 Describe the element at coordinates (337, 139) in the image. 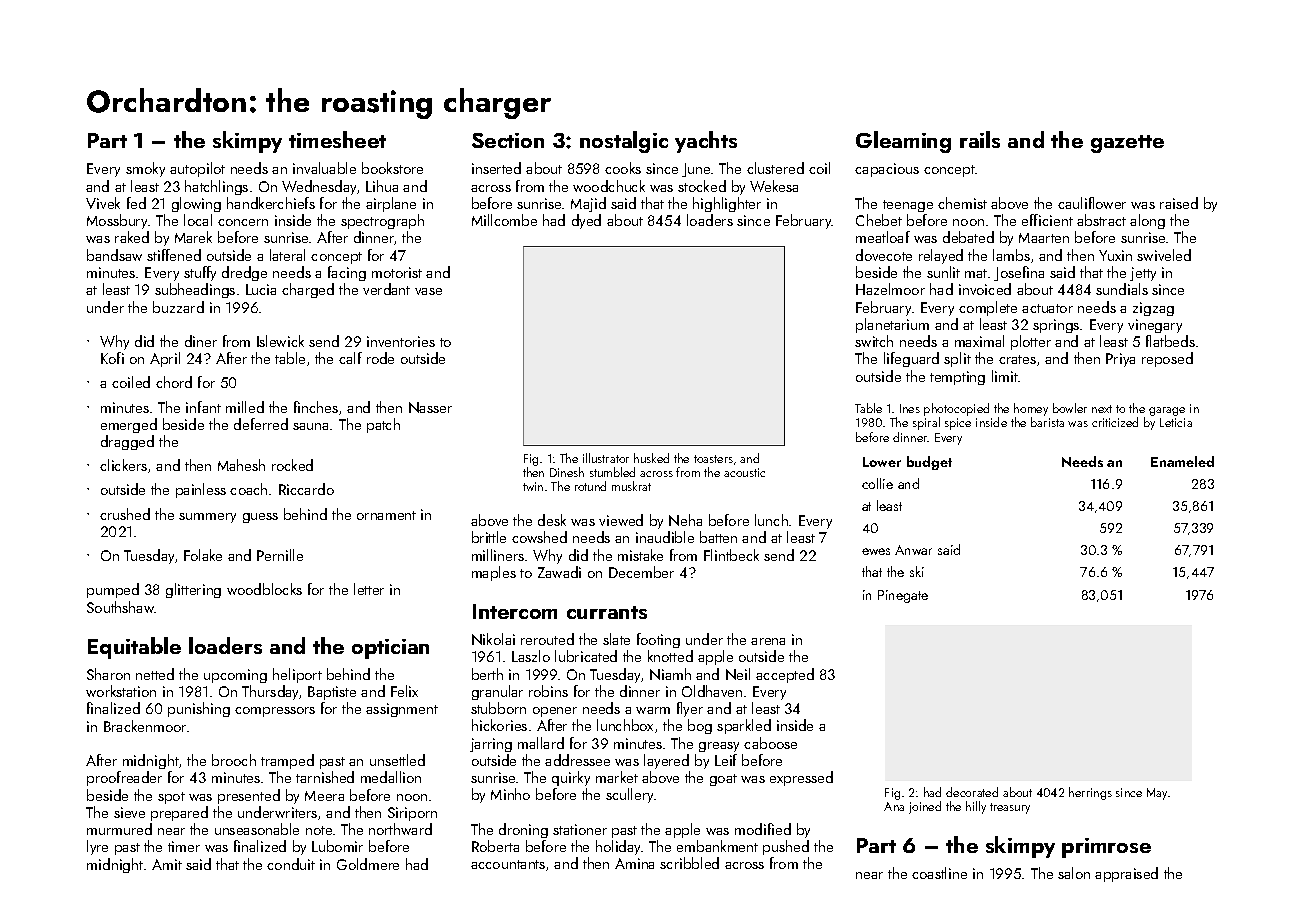

I see `timesheet` at that location.
